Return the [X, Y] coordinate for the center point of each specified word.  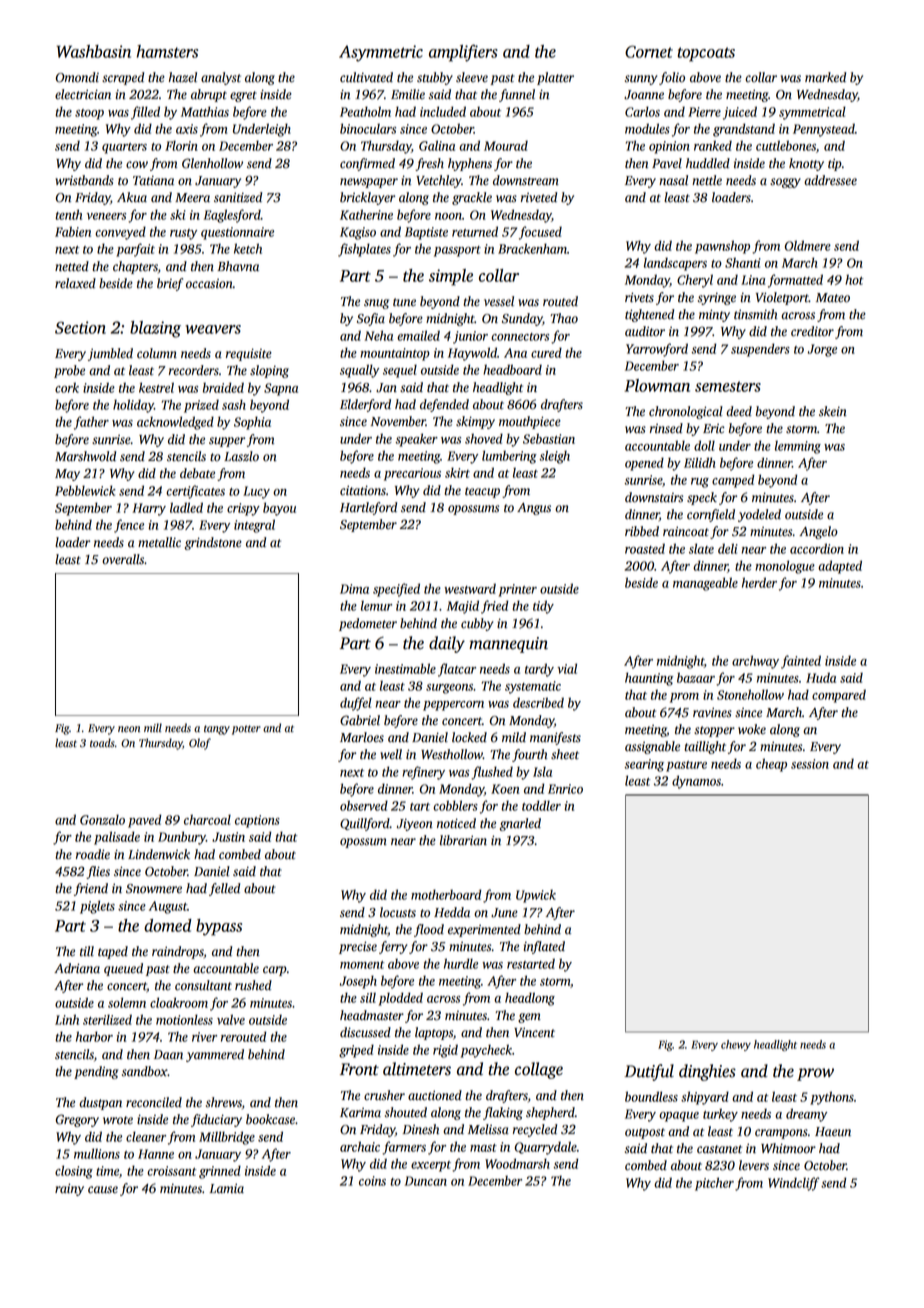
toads [102, 743]
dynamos [696, 782]
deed [739, 411]
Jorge [822, 350]
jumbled [110, 354]
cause [103, 1190]
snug [376, 304]
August [168, 907]
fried [494, 607]
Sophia [252, 423]
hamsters [167, 51]
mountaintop [395, 354]
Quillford [365, 824]
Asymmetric [381, 53]
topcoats [706, 54]
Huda [821, 677]
